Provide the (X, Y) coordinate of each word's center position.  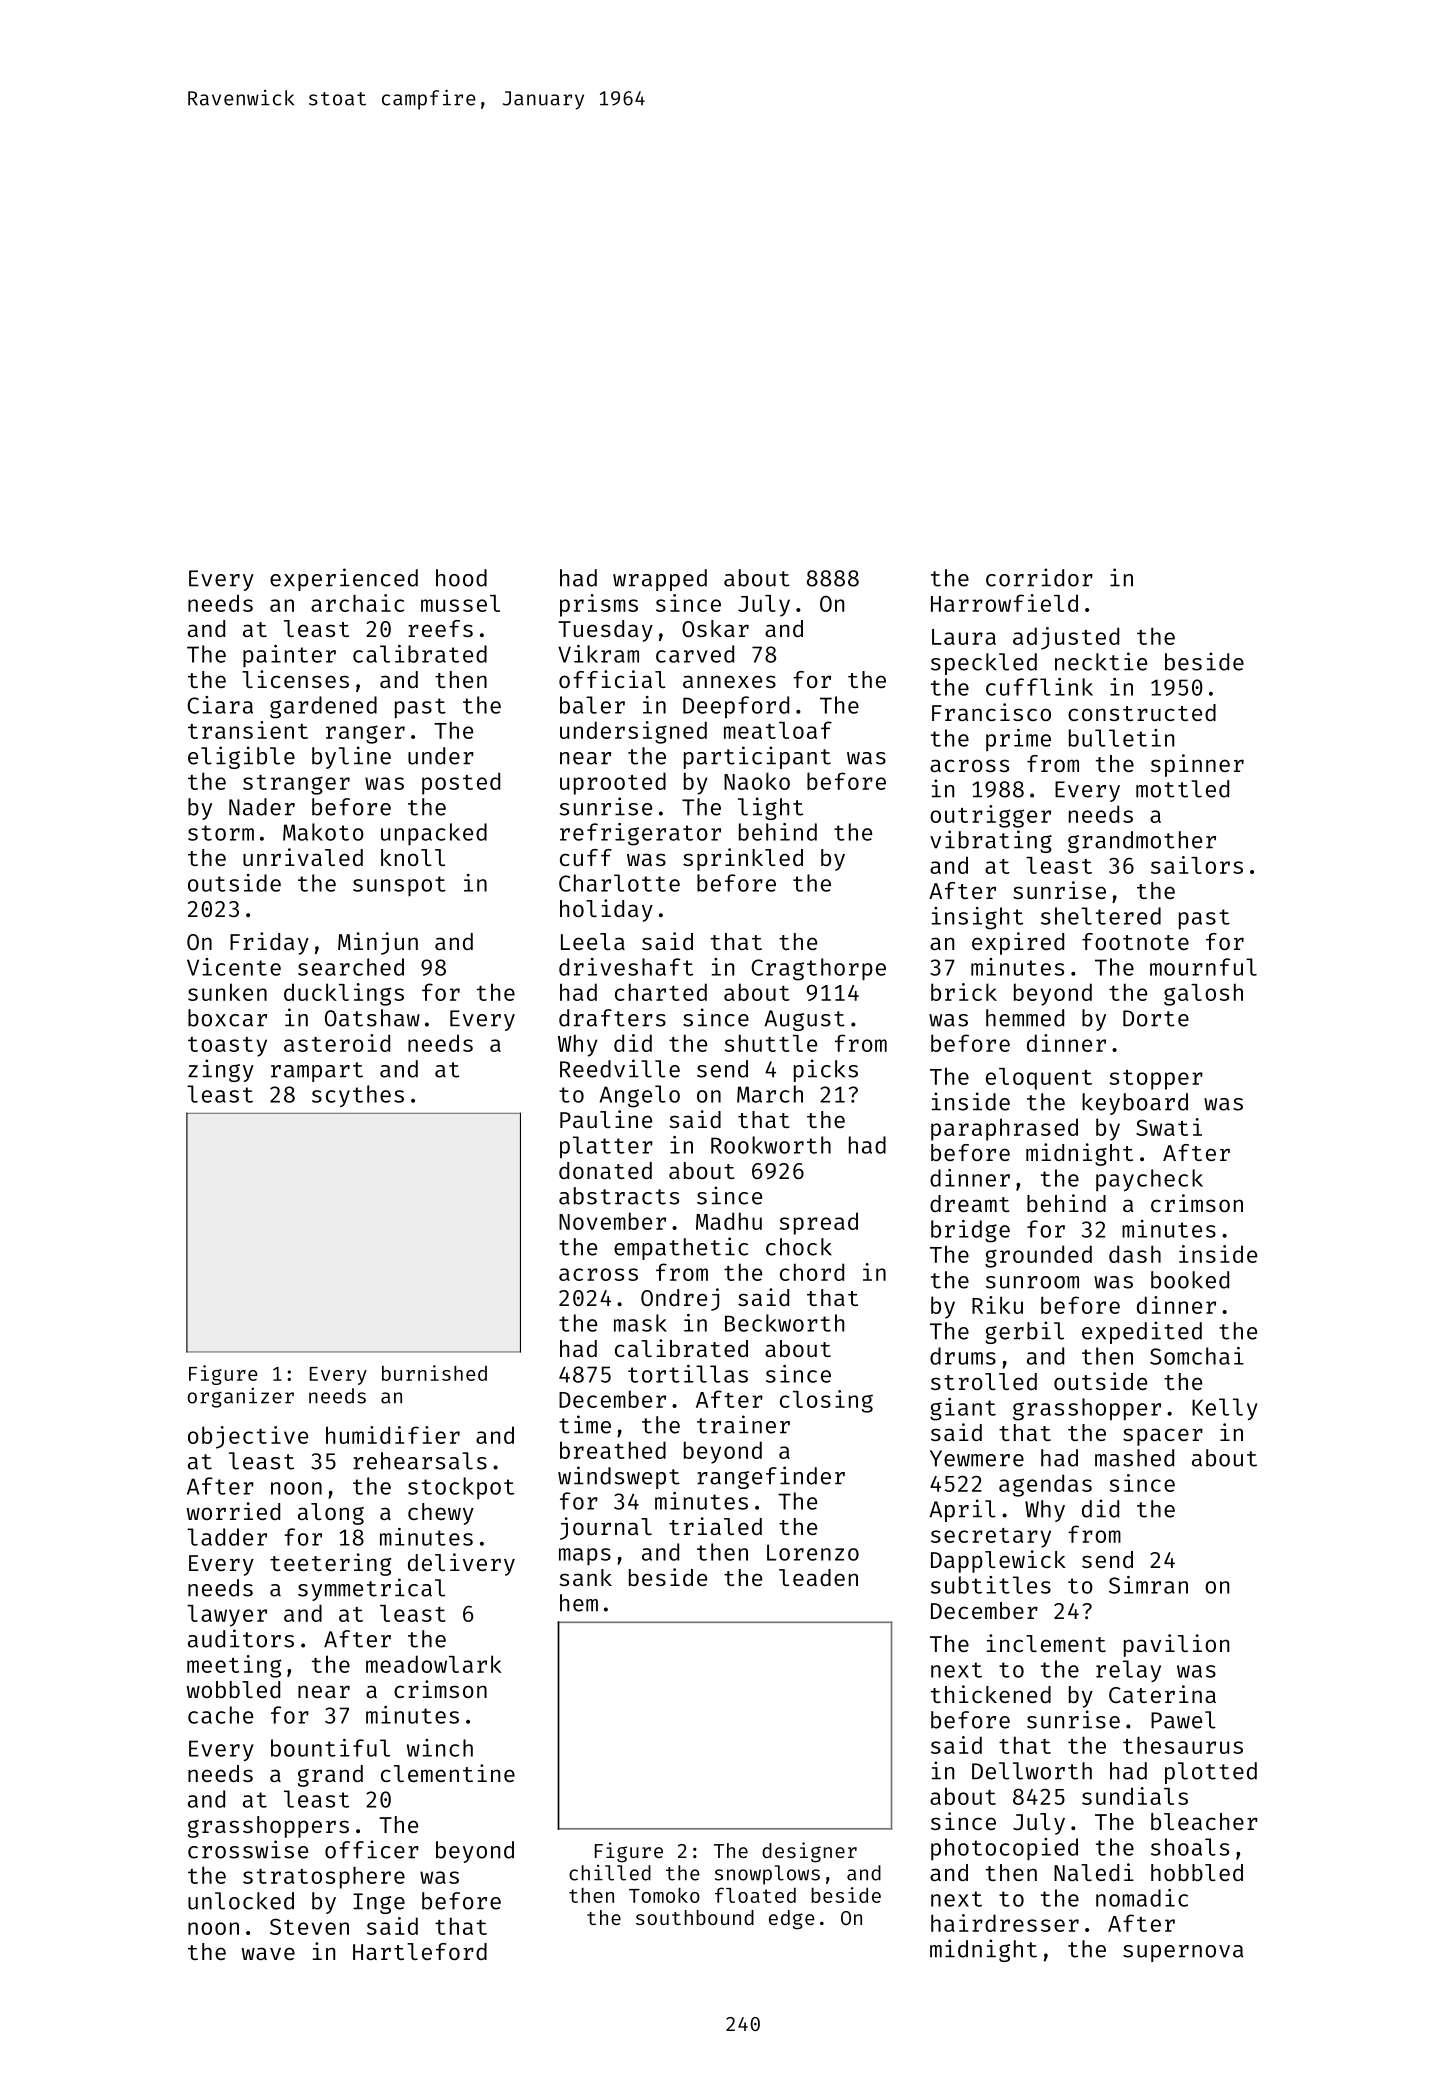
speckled (984, 664)
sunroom (1032, 1282)
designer (809, 1852)
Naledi (1094, 1872)
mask (640, 1323)
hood (461, 578)
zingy (221, 1070)
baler (592, 705)
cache (220, 1715)
